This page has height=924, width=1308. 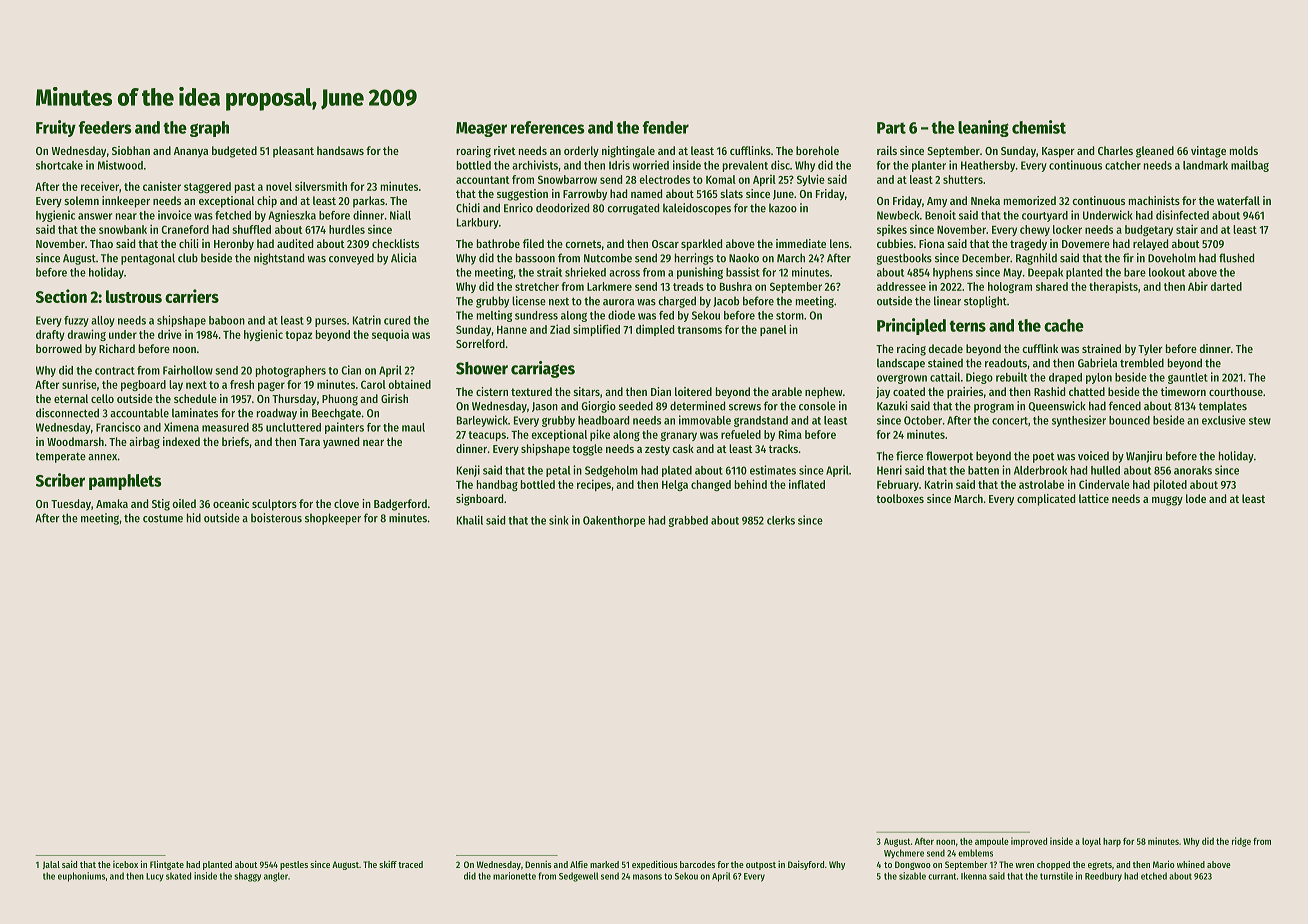 What do you see at coordinates (1241, 842) in the page?
I see `ridge` at bounding box center [1241, 842].
